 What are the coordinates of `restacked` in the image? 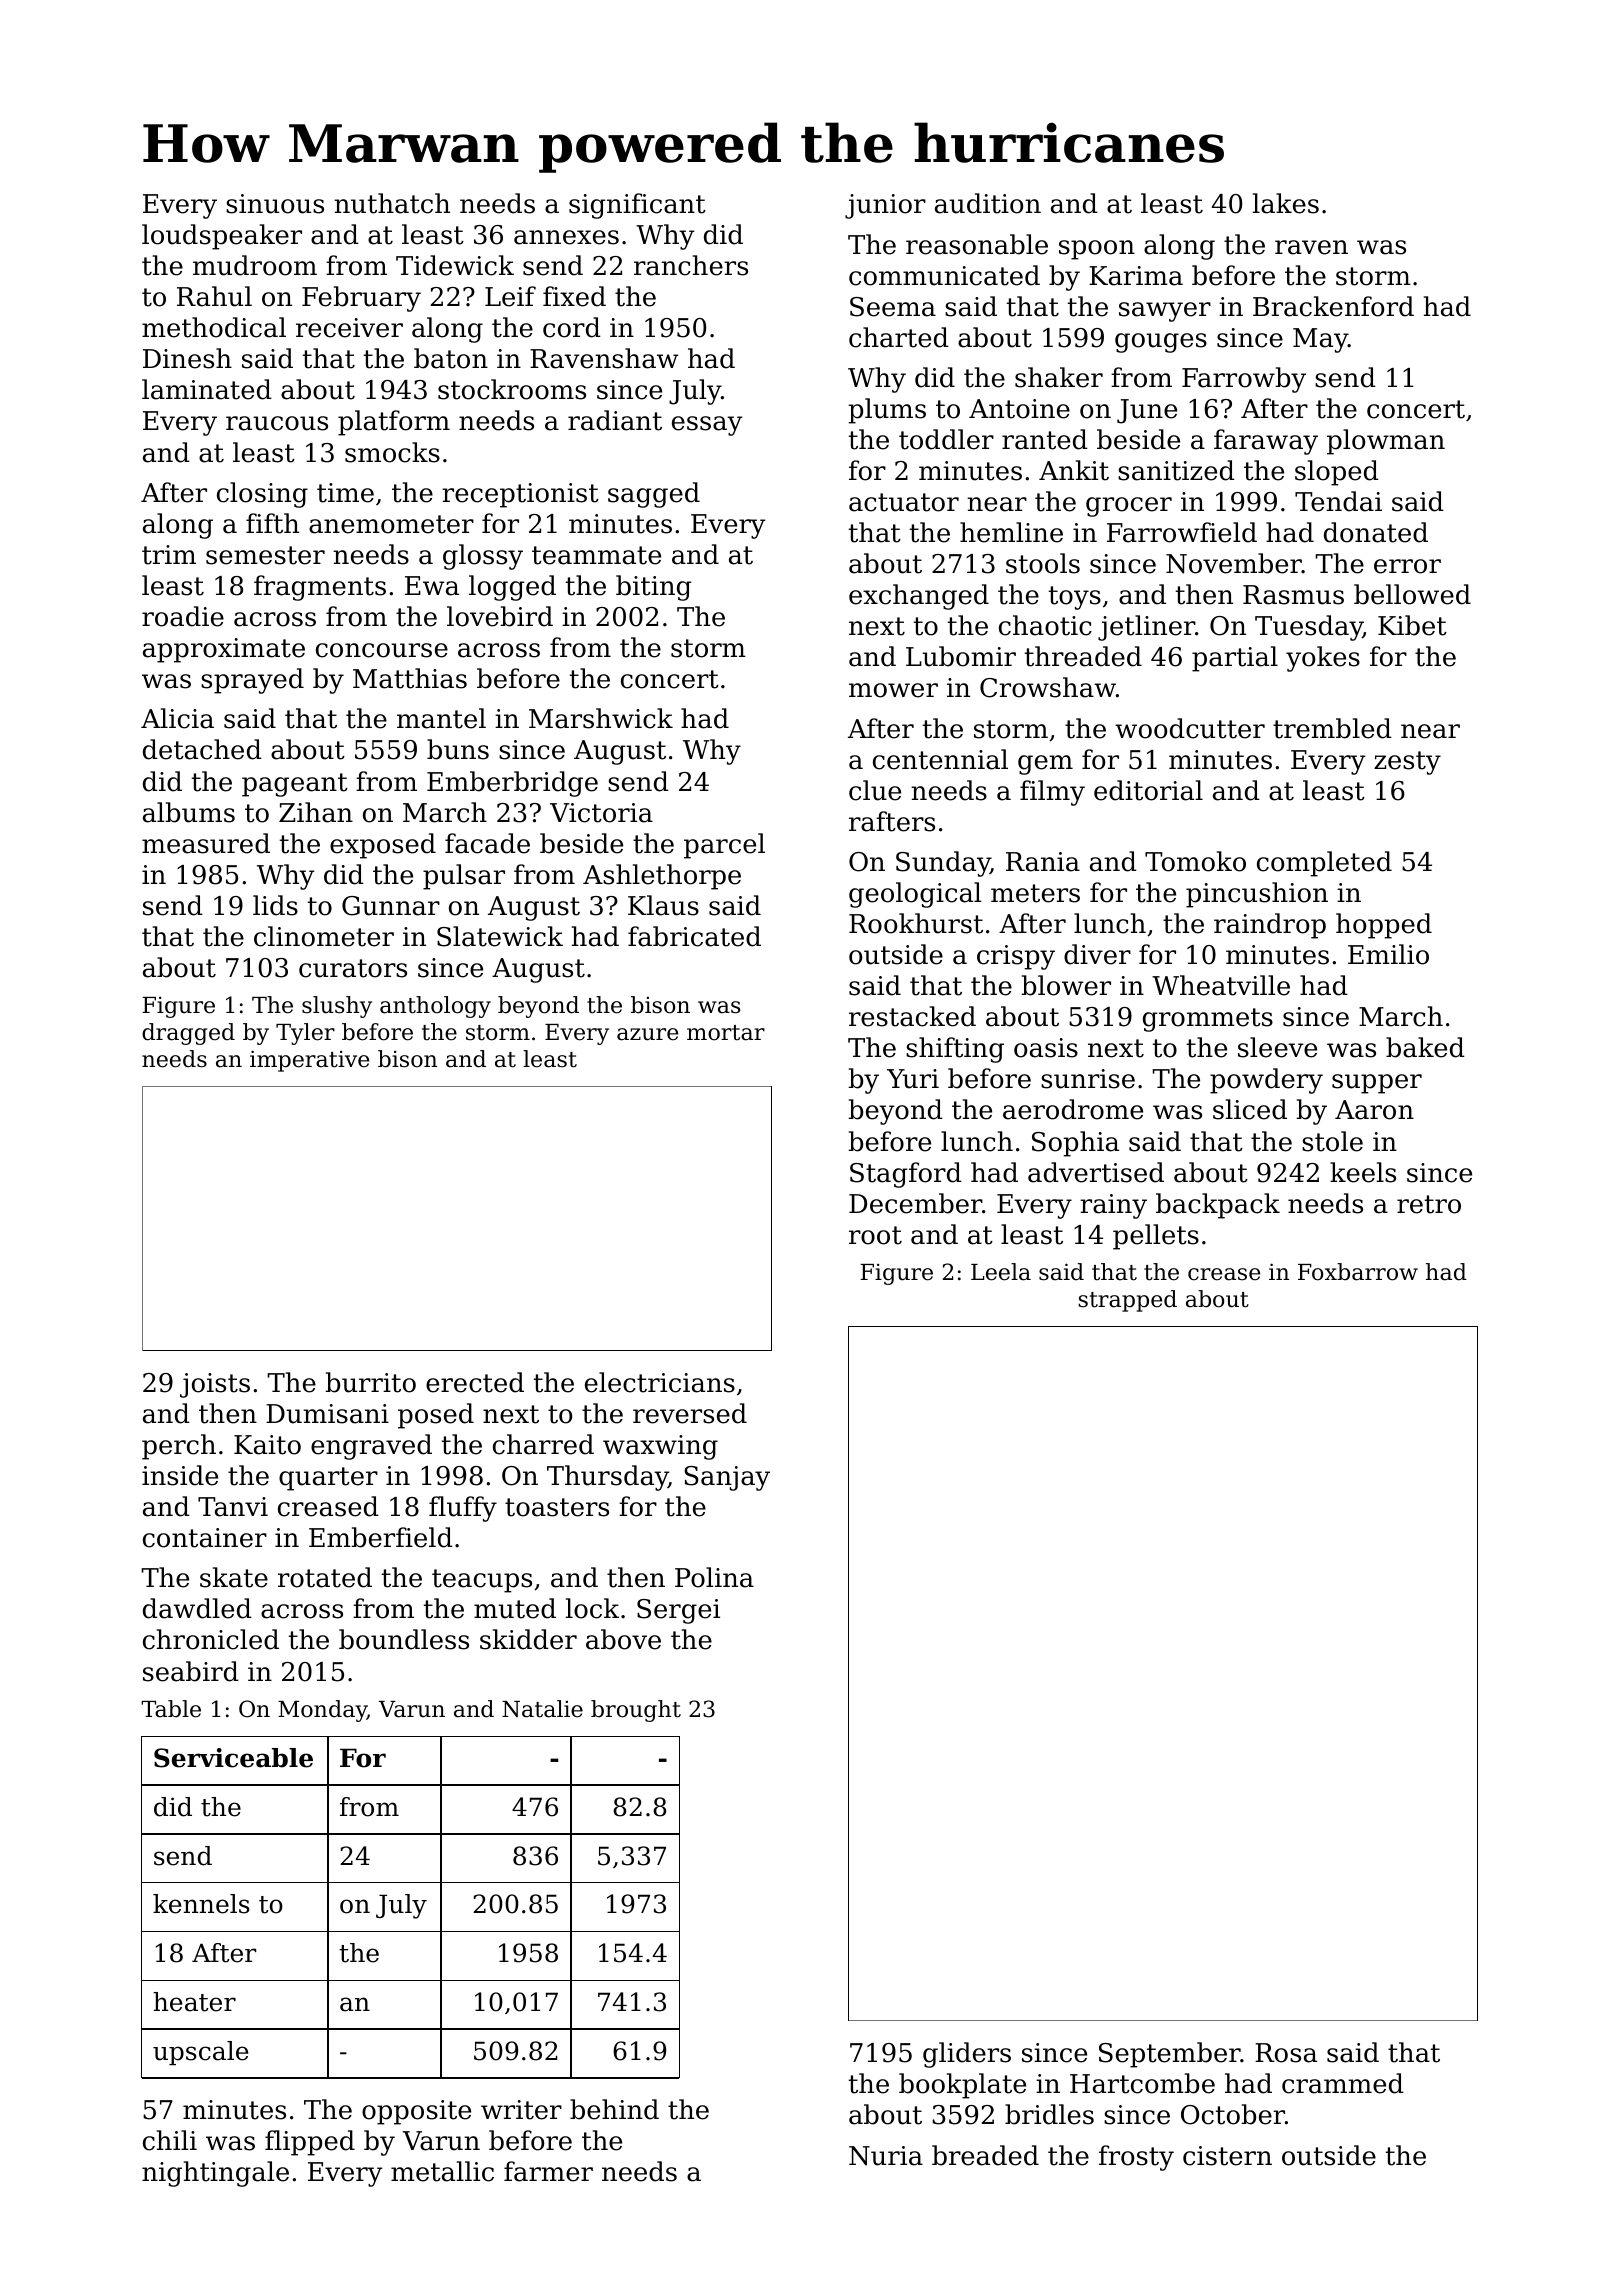 It's located at (912, 1016).
